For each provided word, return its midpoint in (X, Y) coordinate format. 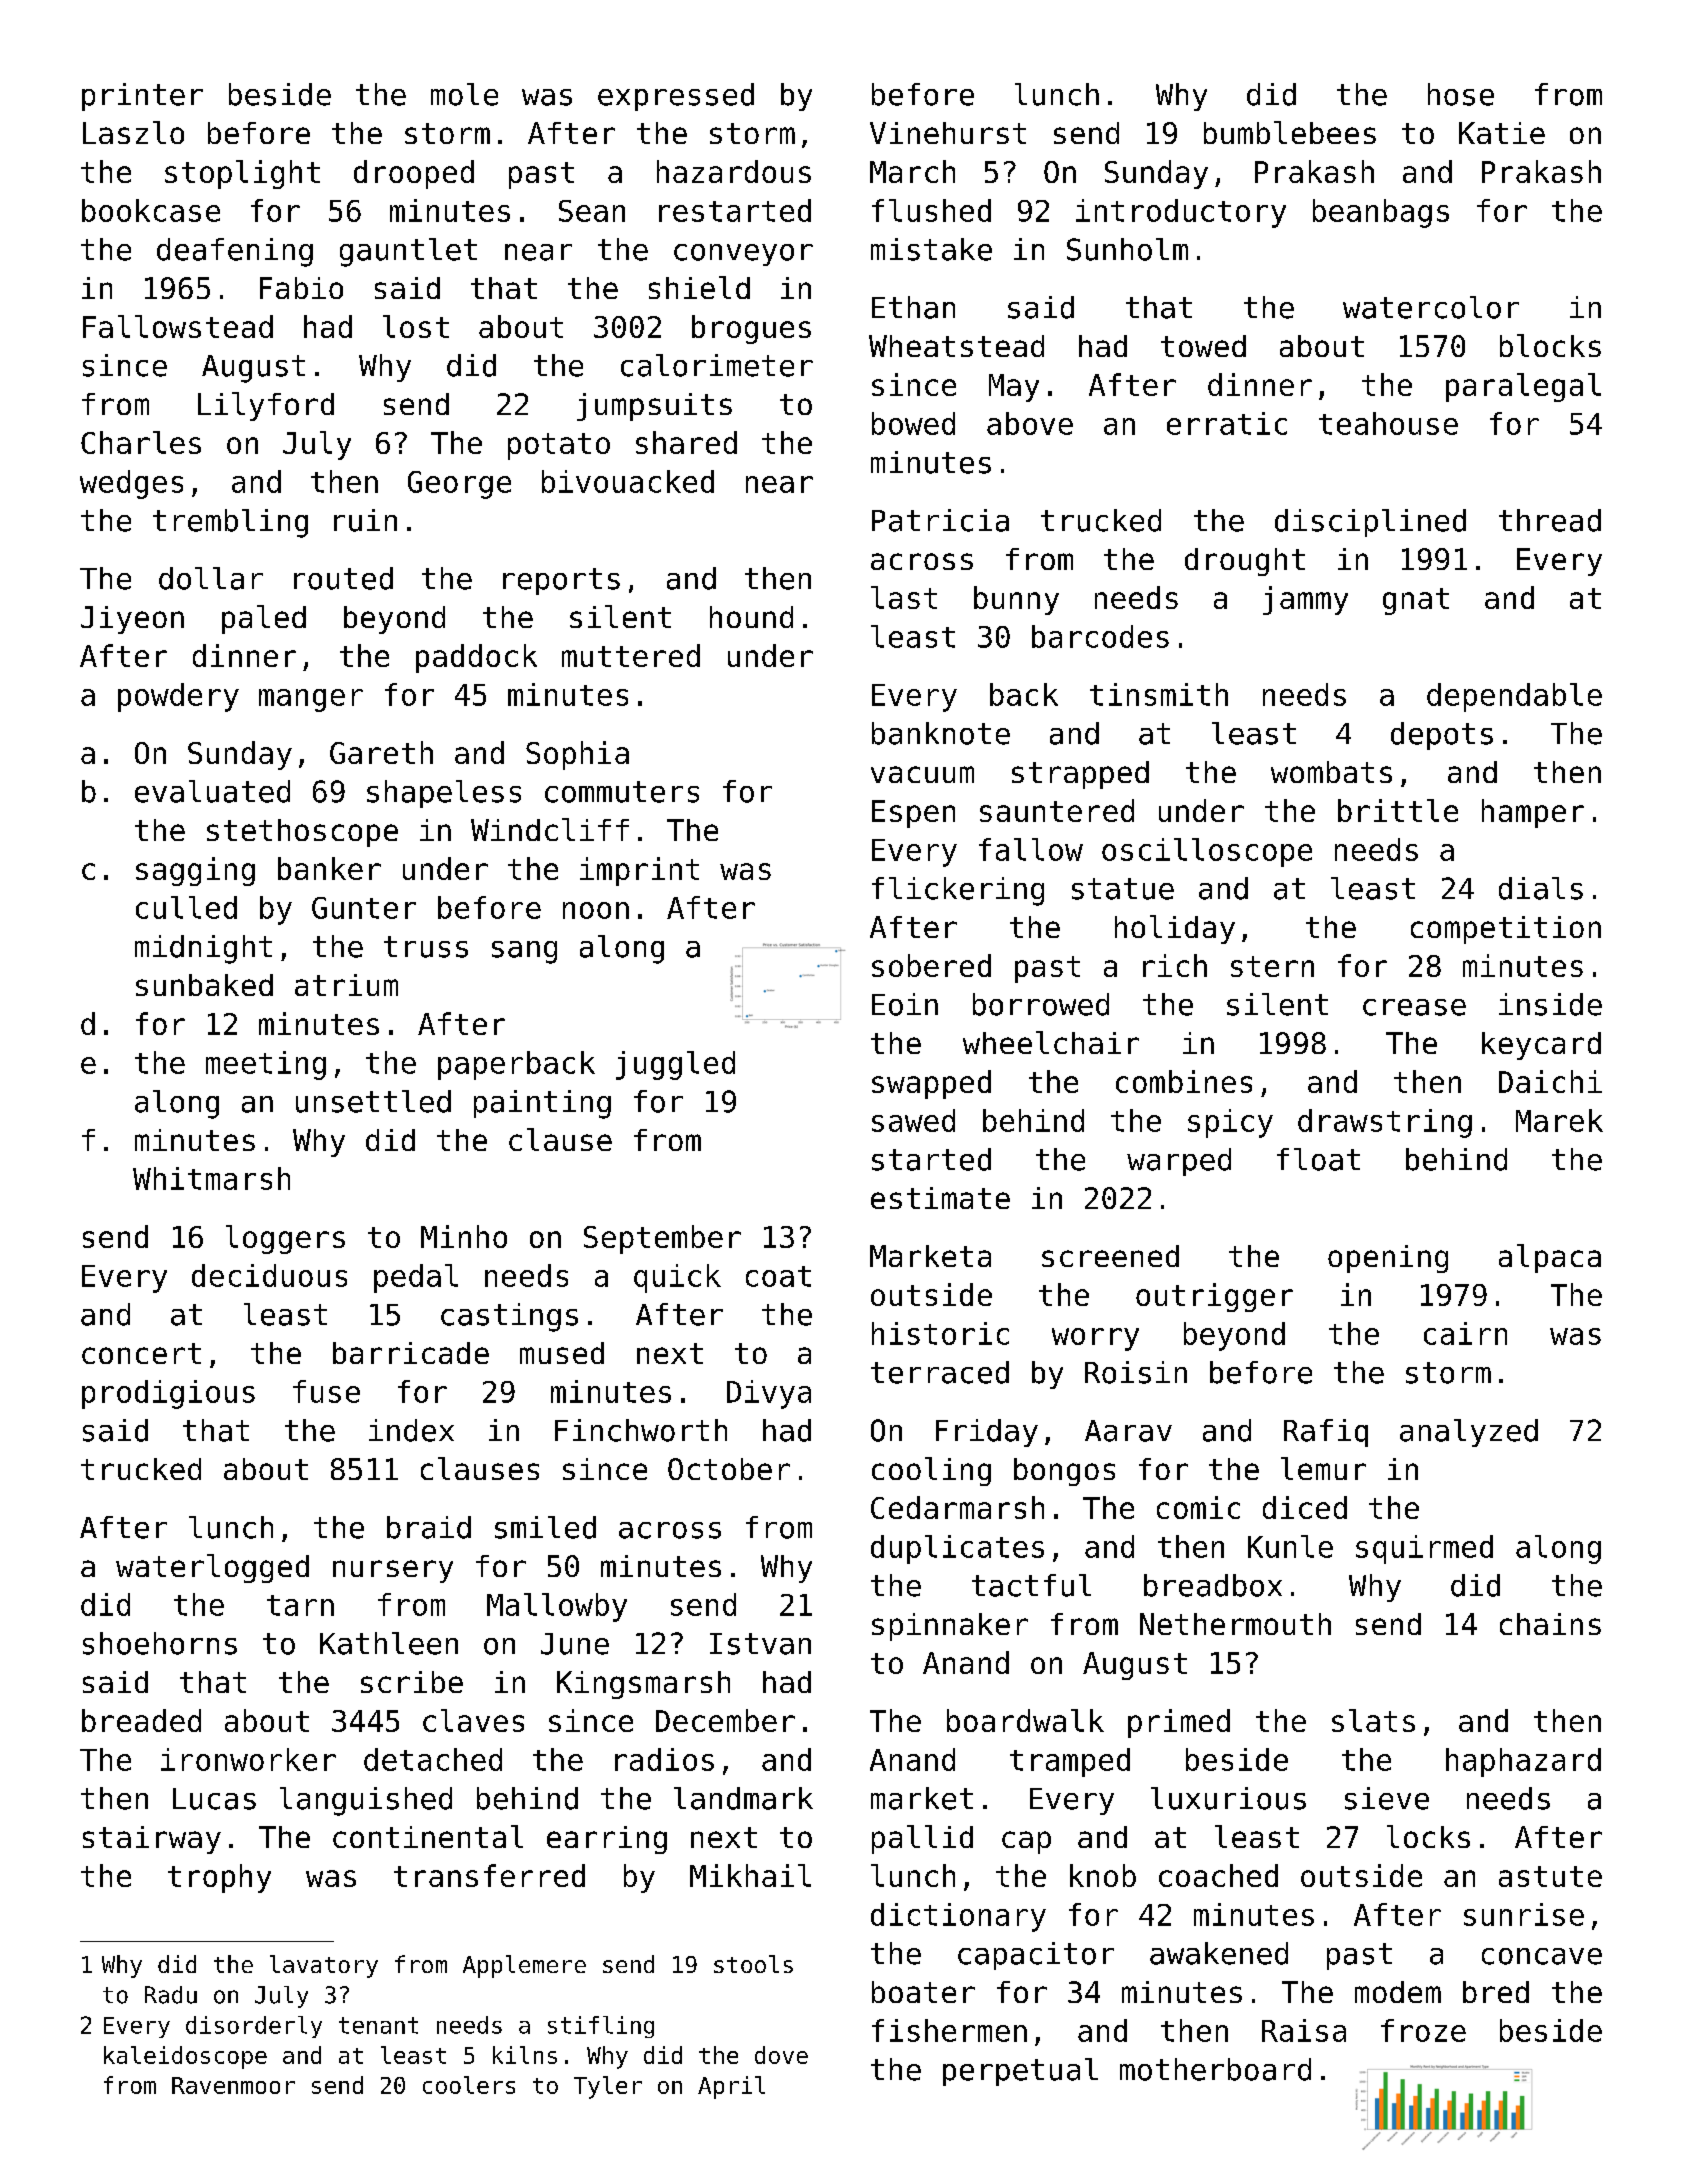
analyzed (1469, 1433)
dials (1541, 888)
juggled (675, 1065)
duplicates (957, 1549)
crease (1414, 1007)
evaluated (212, 791)
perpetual (1020, 2072)
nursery (393, 1571)
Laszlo (133, 132)
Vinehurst (948, 133)
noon (596, 910)
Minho (464, 1236)
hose (1461, 94)
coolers (469, 2085)
